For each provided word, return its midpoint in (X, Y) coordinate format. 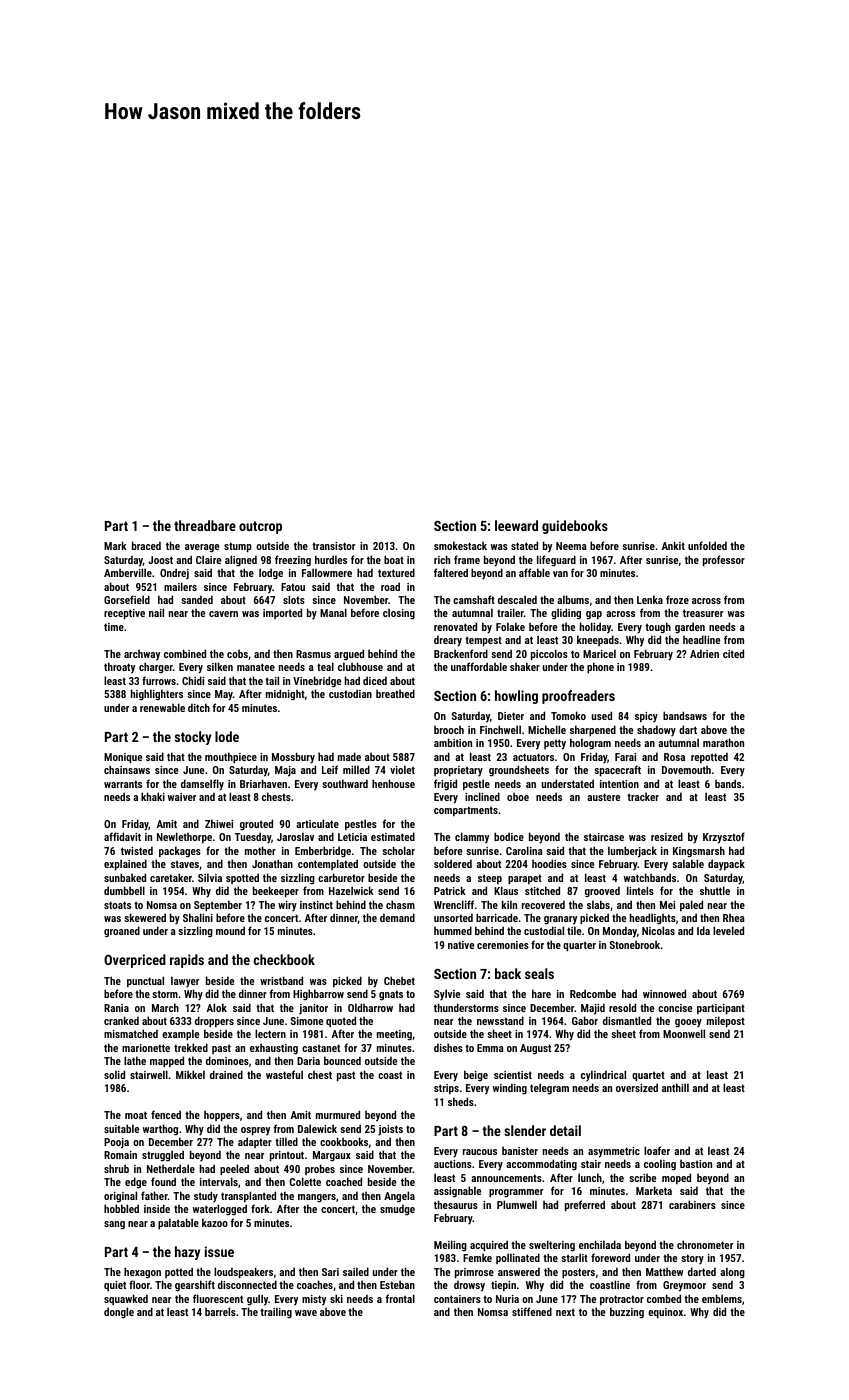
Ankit (673, 545)
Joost (160, 560)
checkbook (284, 959)
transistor (333, 546)
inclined (482, 796)
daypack (726, 865)
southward (345, 783)
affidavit (122, 836)
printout (287, 1156)
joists (390, 1130)
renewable (162, 707)
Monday (620, 932)
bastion (696, 1163)
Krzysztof (724, 838)
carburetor (341, 877)
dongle (119, 1313)
